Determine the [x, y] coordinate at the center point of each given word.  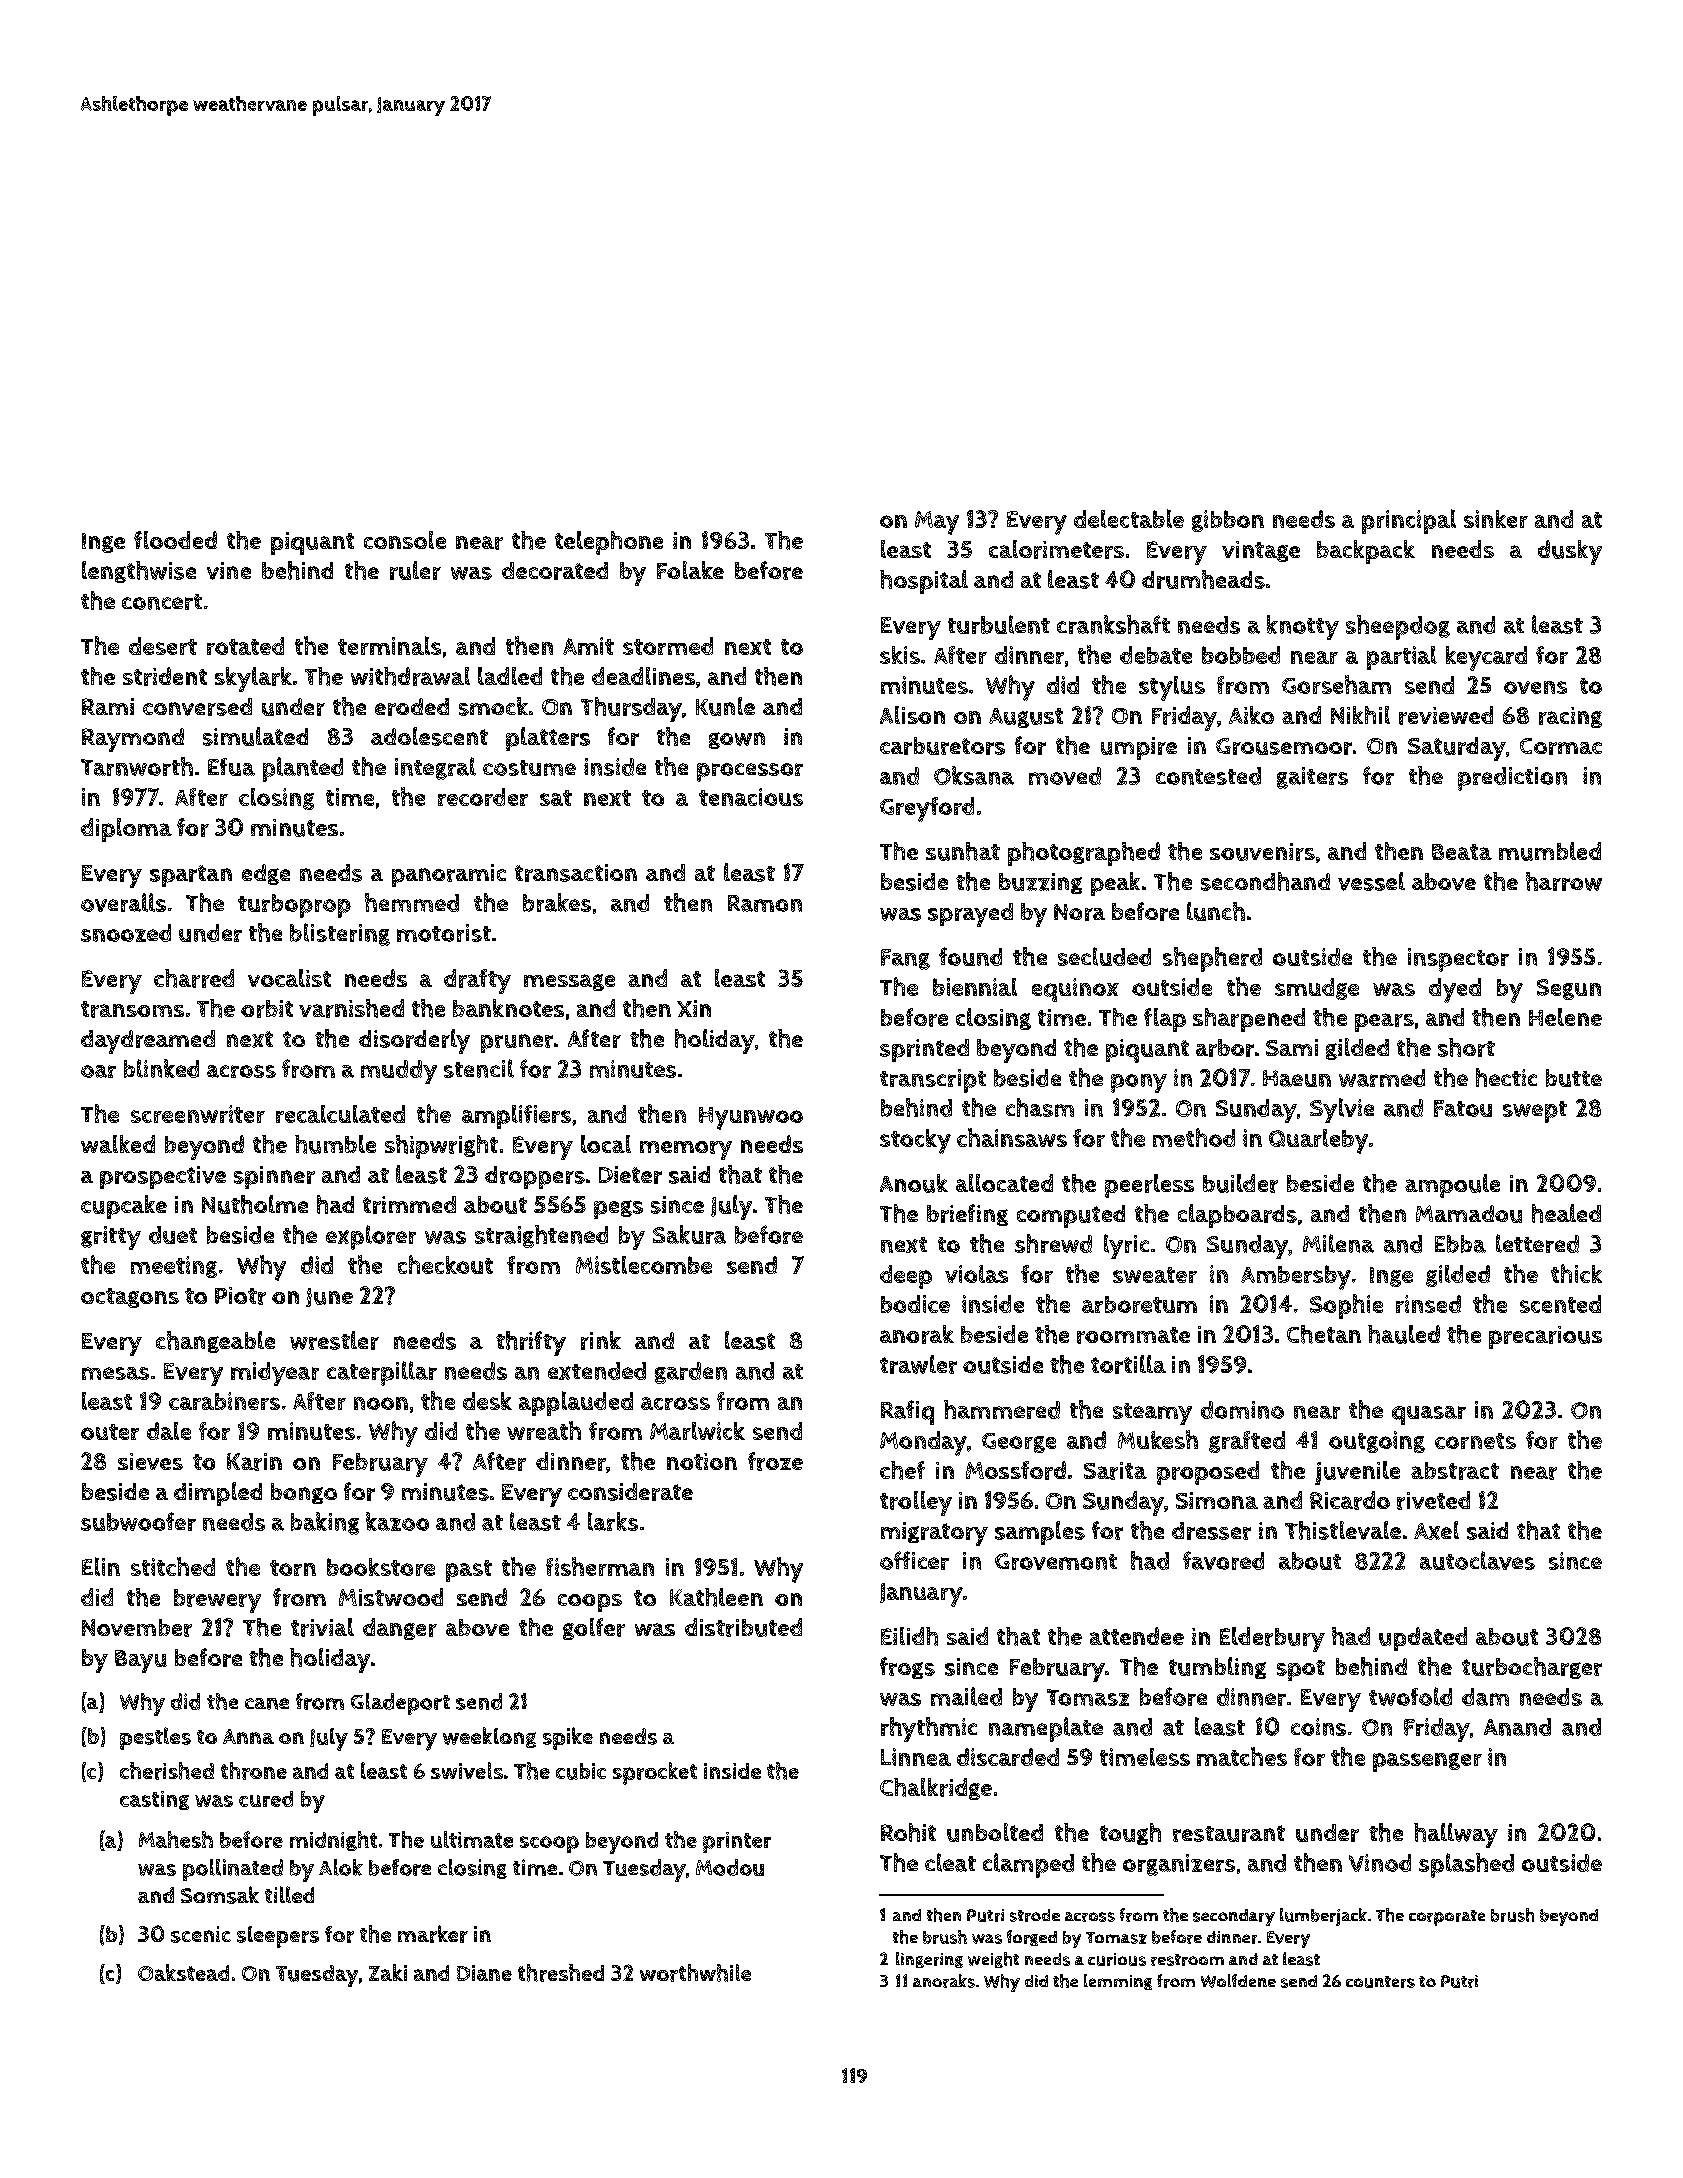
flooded [175, 540]
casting [154, 1800]
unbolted [995, 1832]
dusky [1570, 552]
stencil [479, 1068]
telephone [609, 543]
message [569, 982]
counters [1380, 1982]
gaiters [1312, 778]
